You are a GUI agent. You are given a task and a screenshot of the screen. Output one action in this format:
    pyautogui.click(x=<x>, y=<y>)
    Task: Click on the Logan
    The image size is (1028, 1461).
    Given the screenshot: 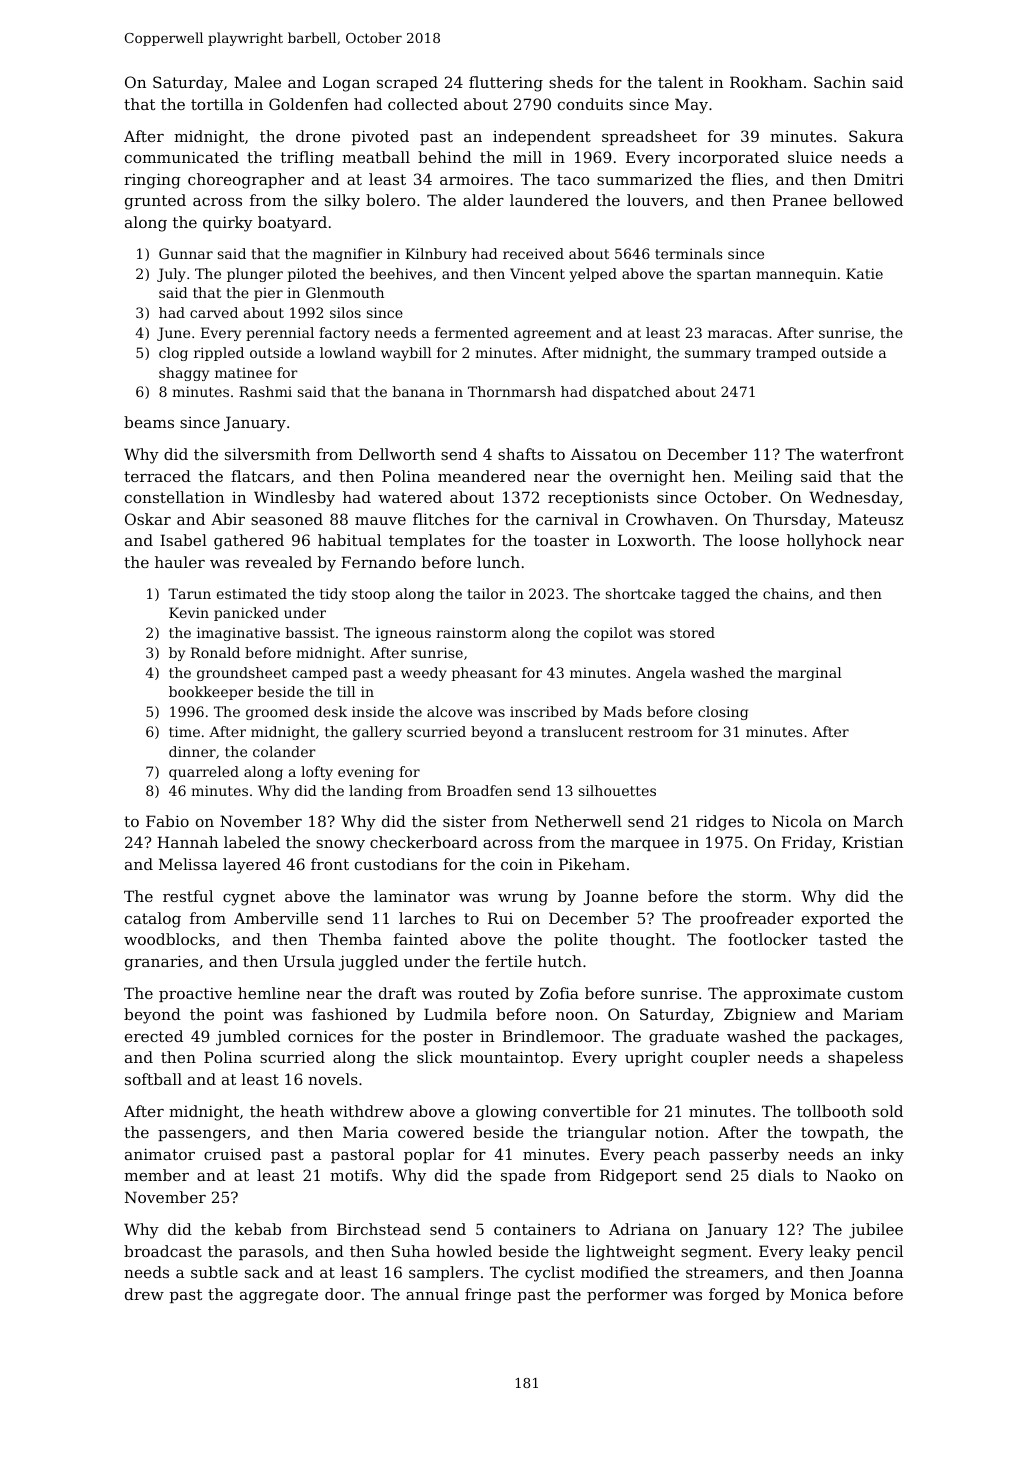 What is the action you would take?
    pyautogui.click(x=346, y=84)
